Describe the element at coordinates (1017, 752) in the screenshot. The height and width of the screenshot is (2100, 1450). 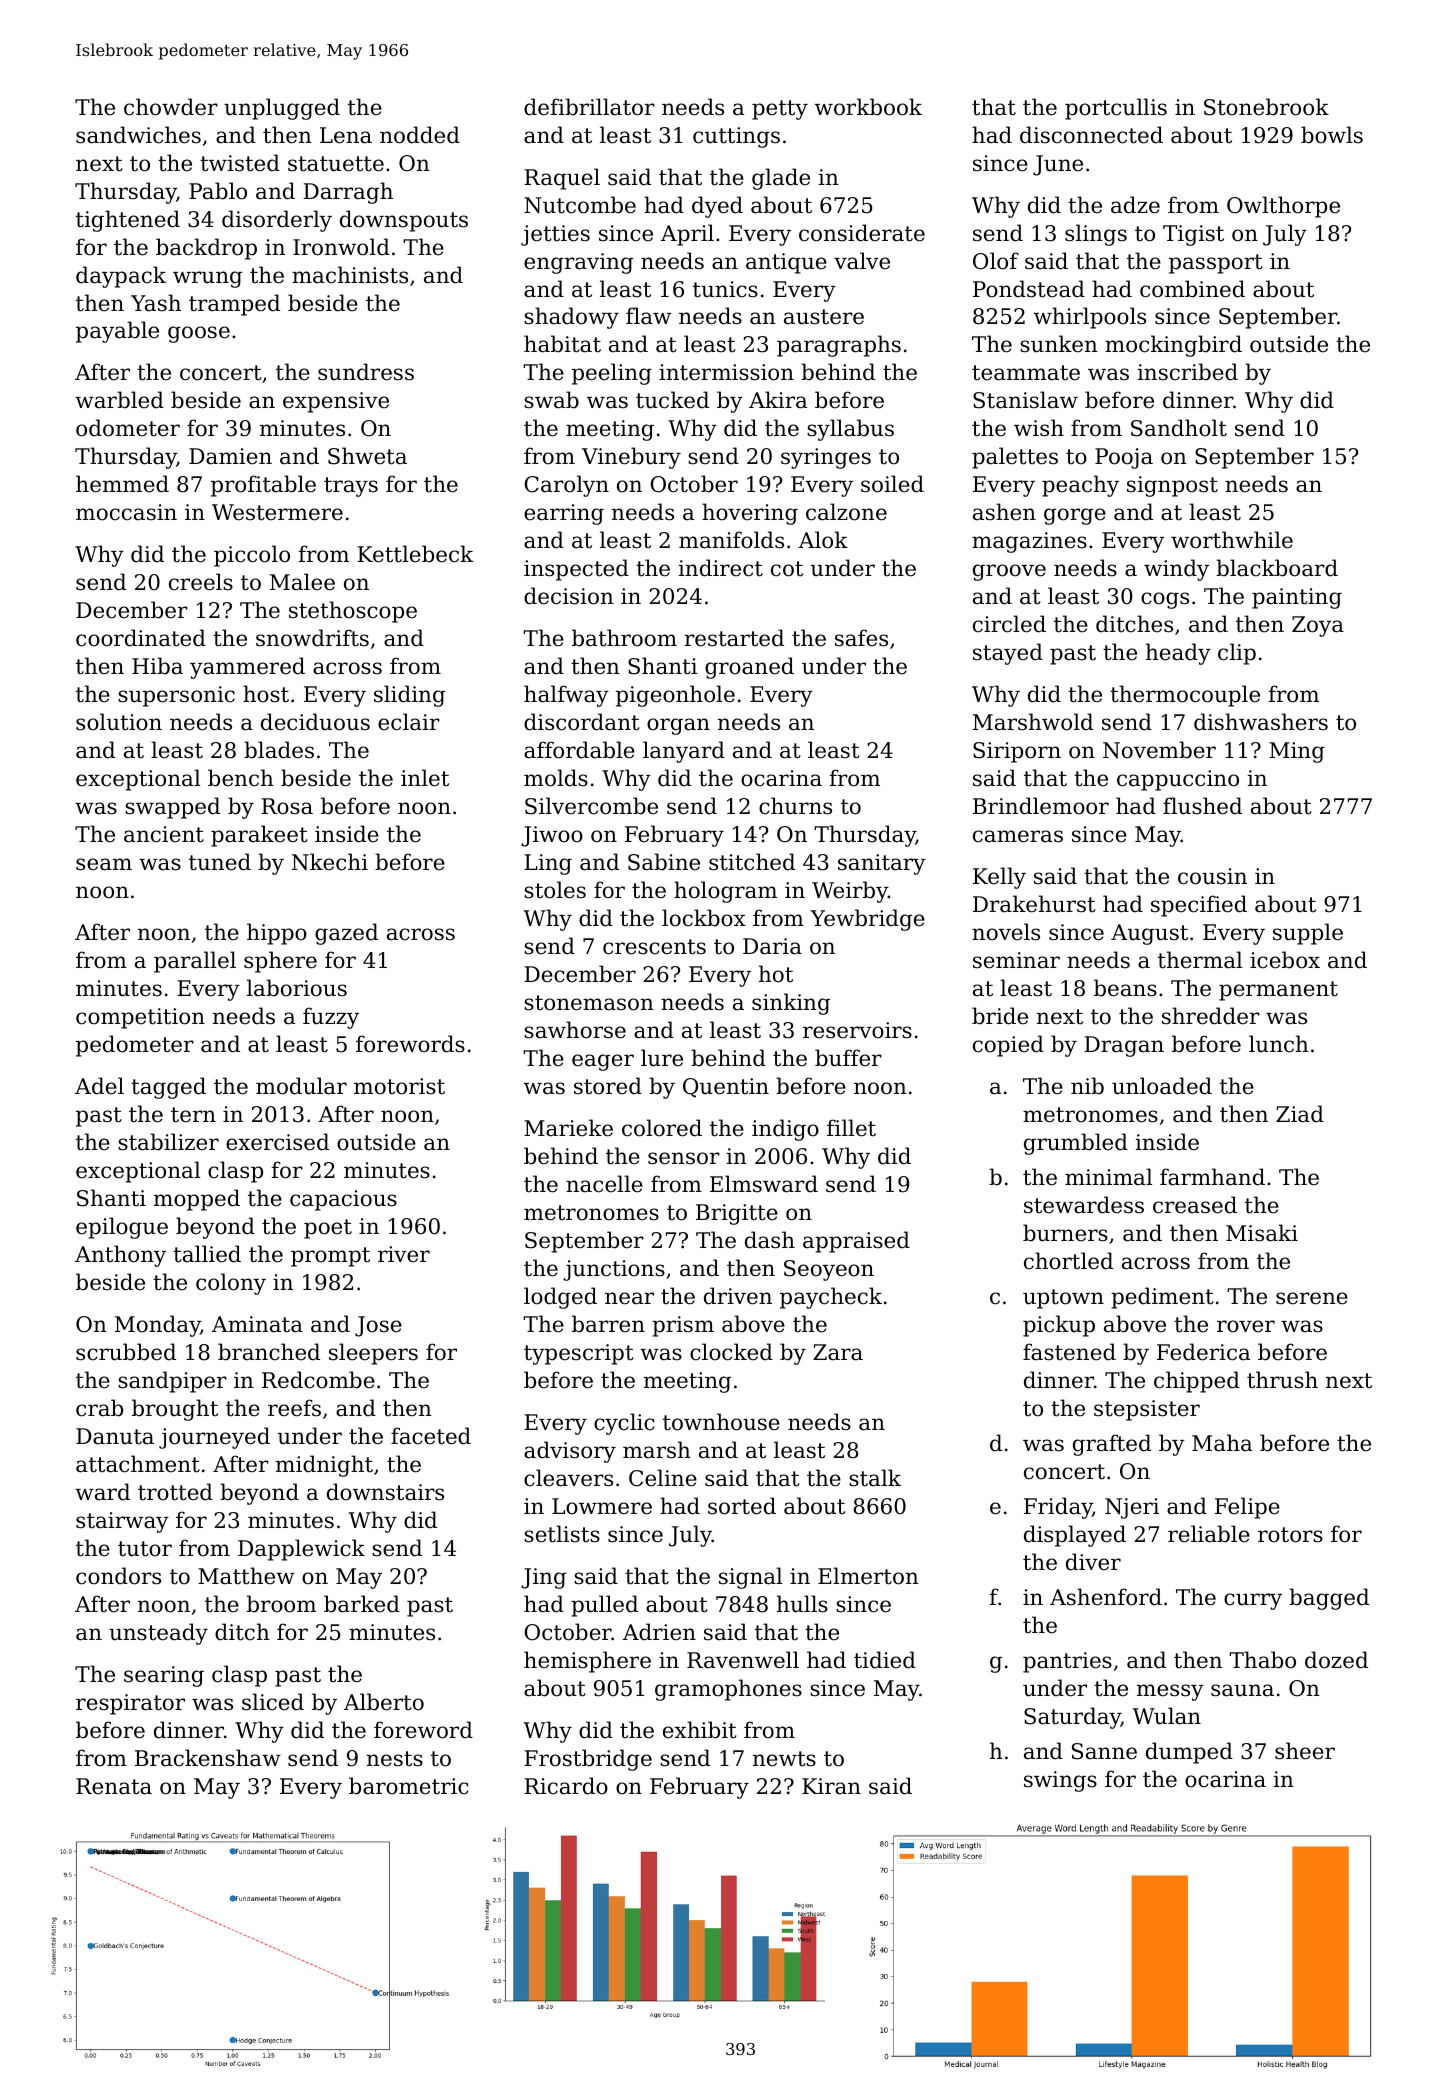
I see `Siriporn` at that location.
